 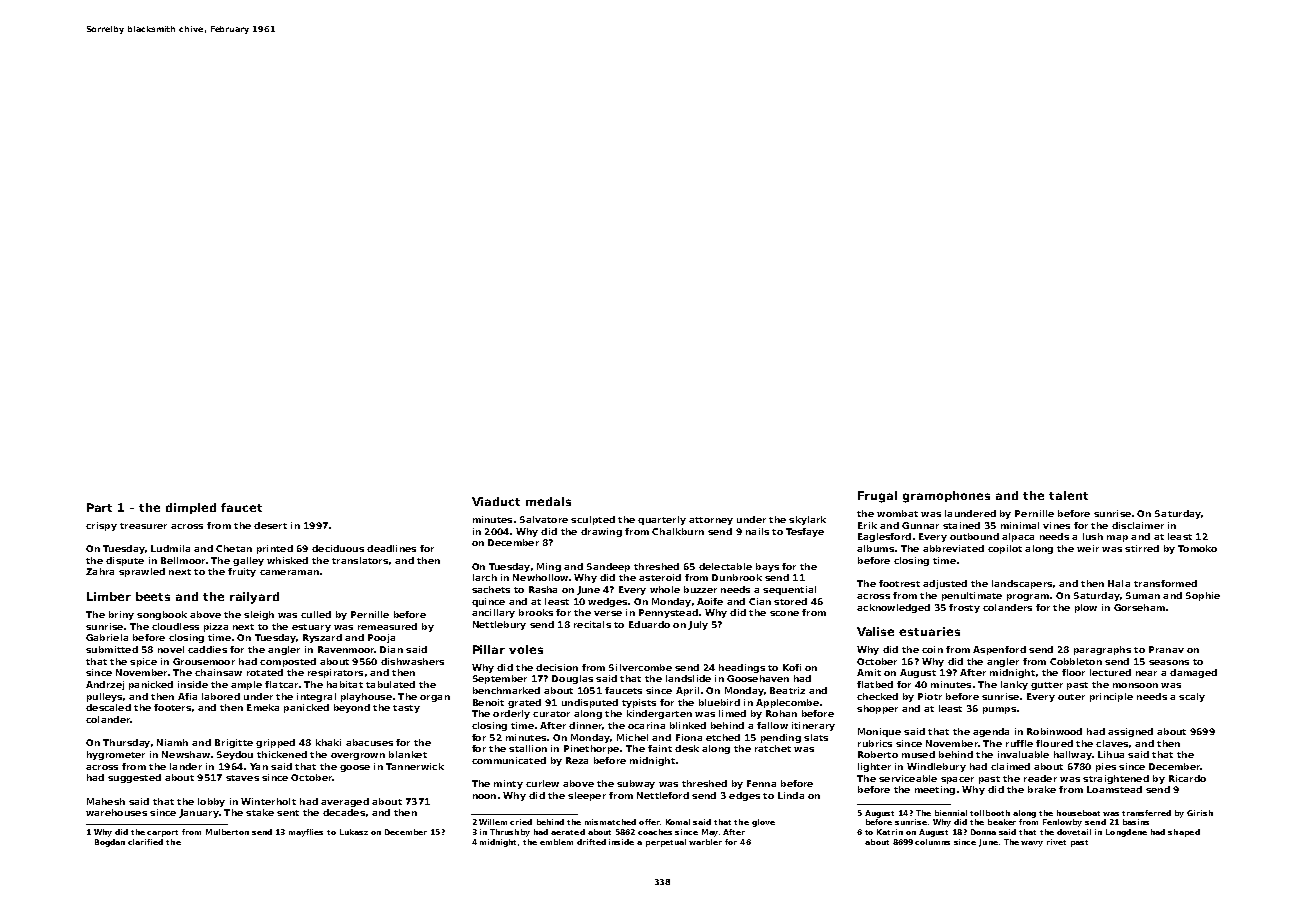 I want to click on Silvercombe, so click(x=640, y=667).
